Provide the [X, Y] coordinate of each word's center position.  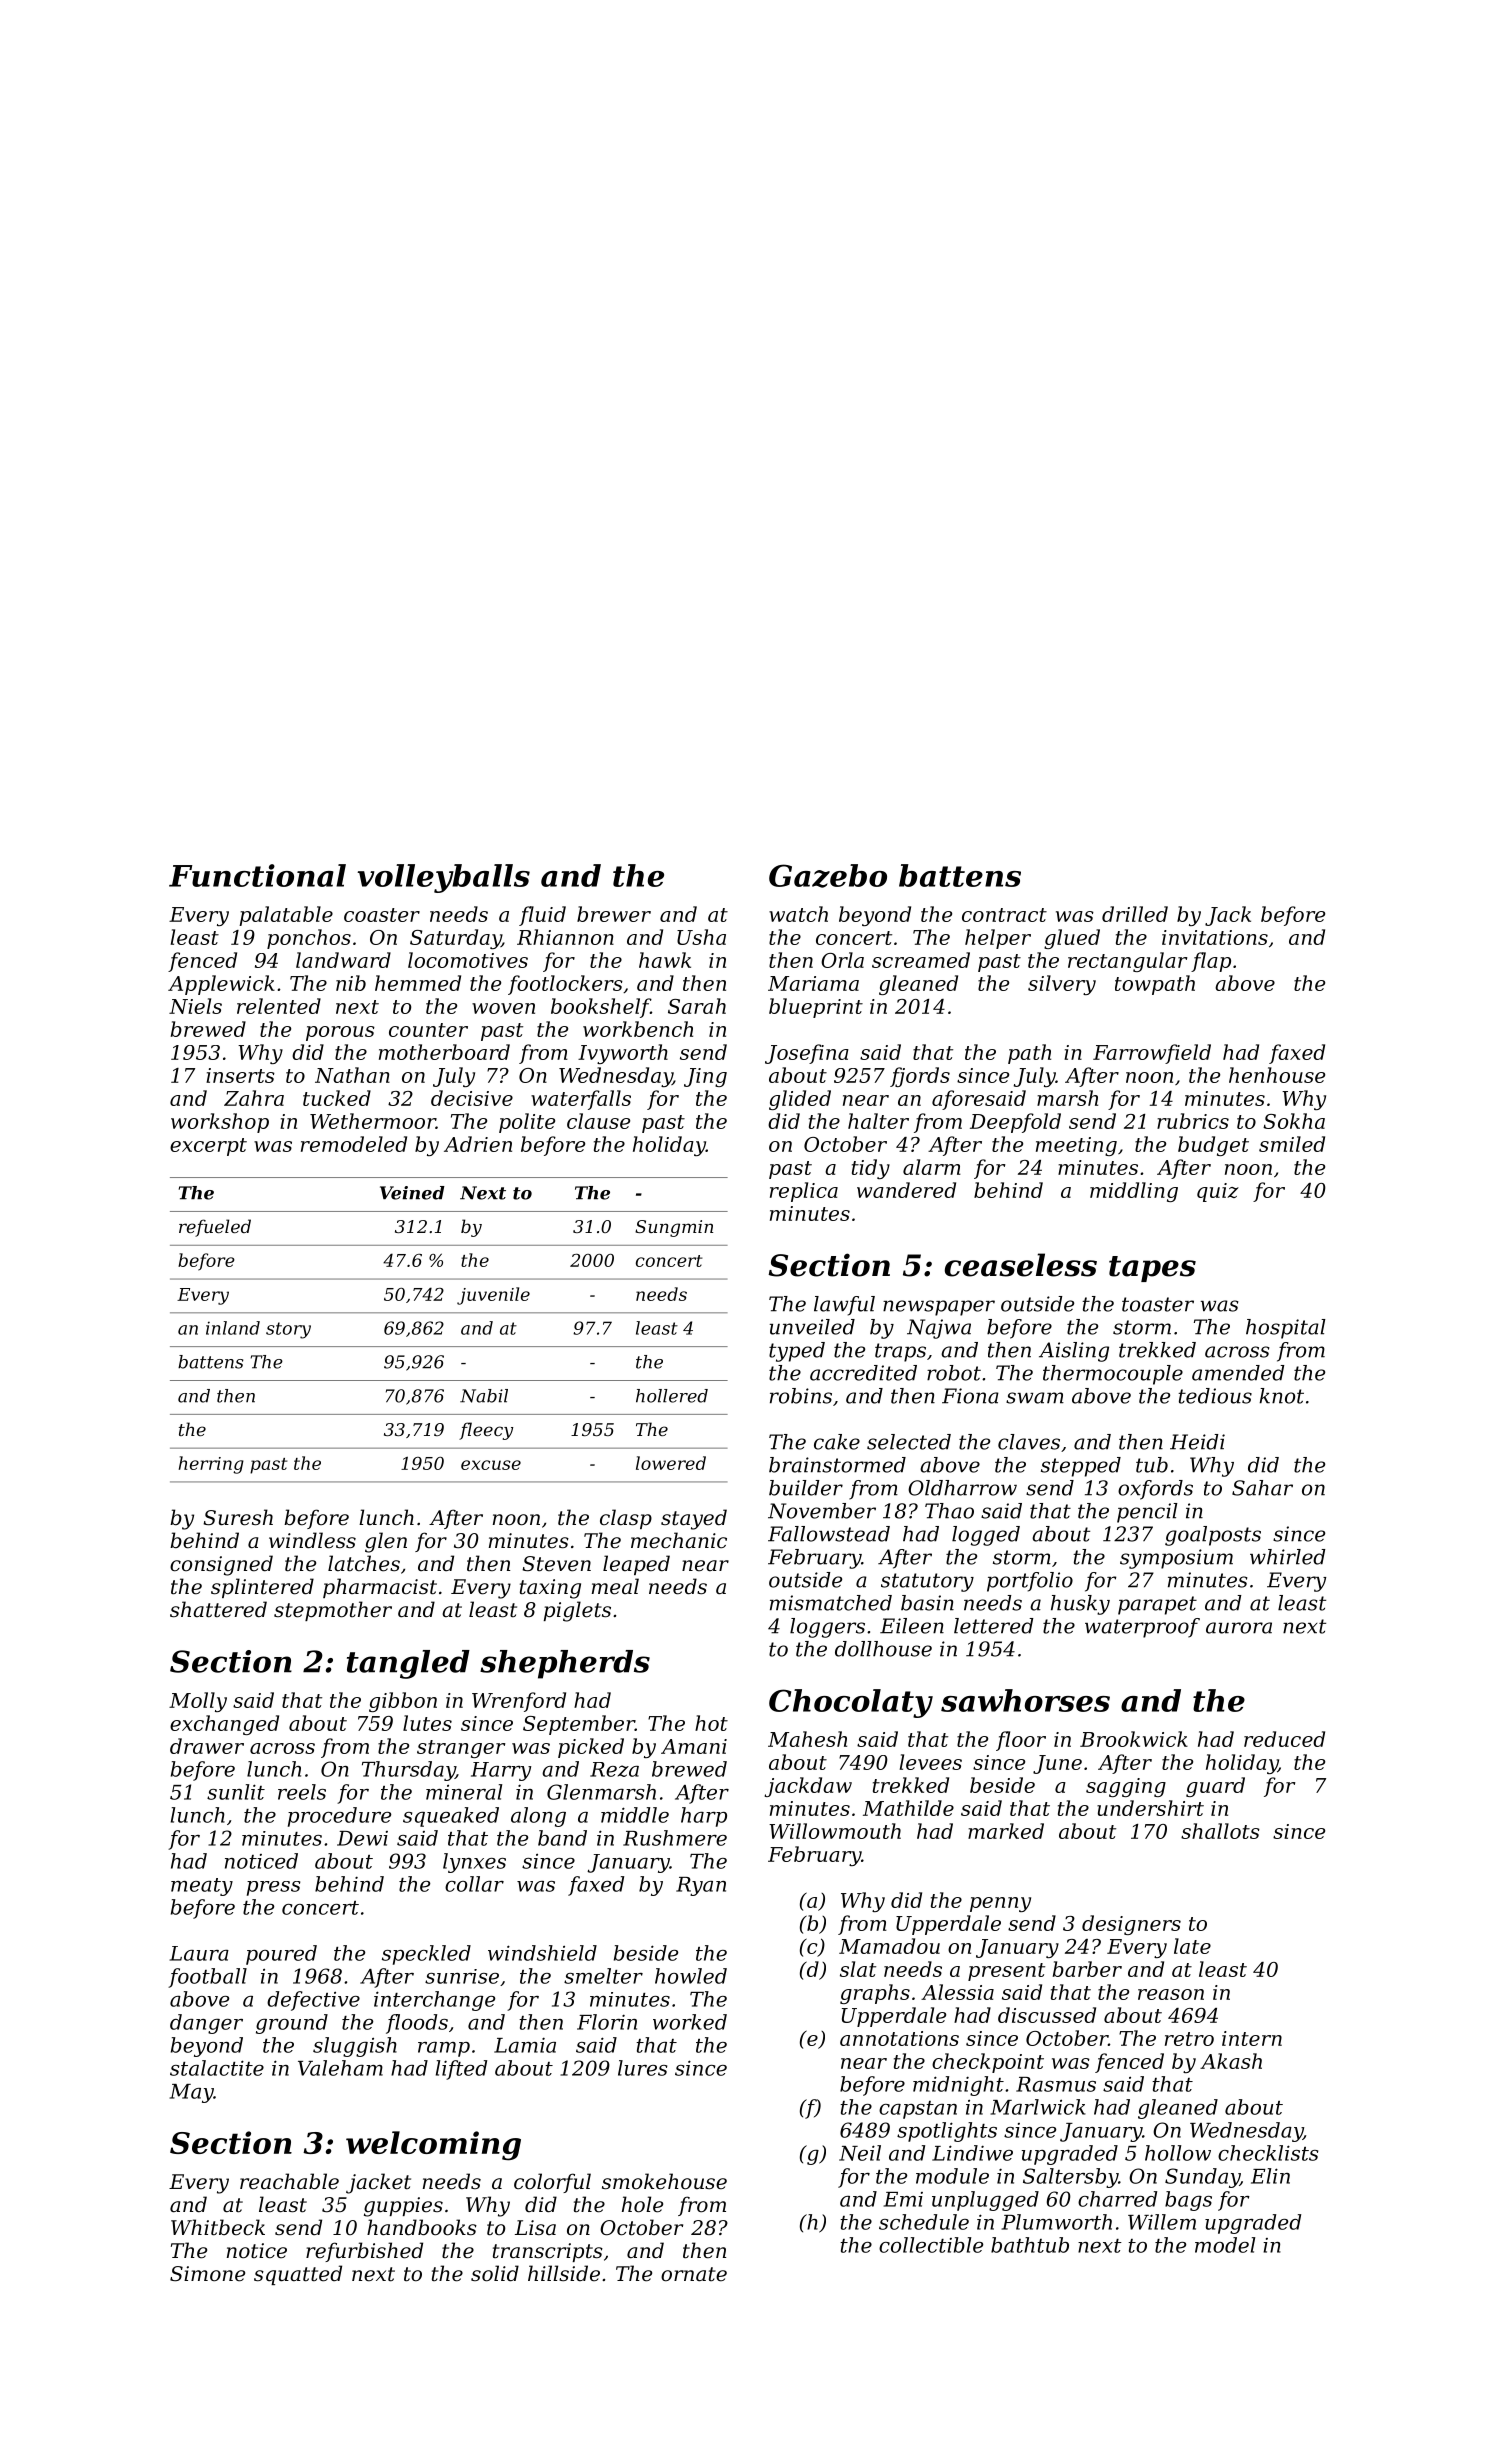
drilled [1135, 914]
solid [495, 2273]
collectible [931, 2245]
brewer [614, 914]
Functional [257, 875]
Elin [1270, 2176]
